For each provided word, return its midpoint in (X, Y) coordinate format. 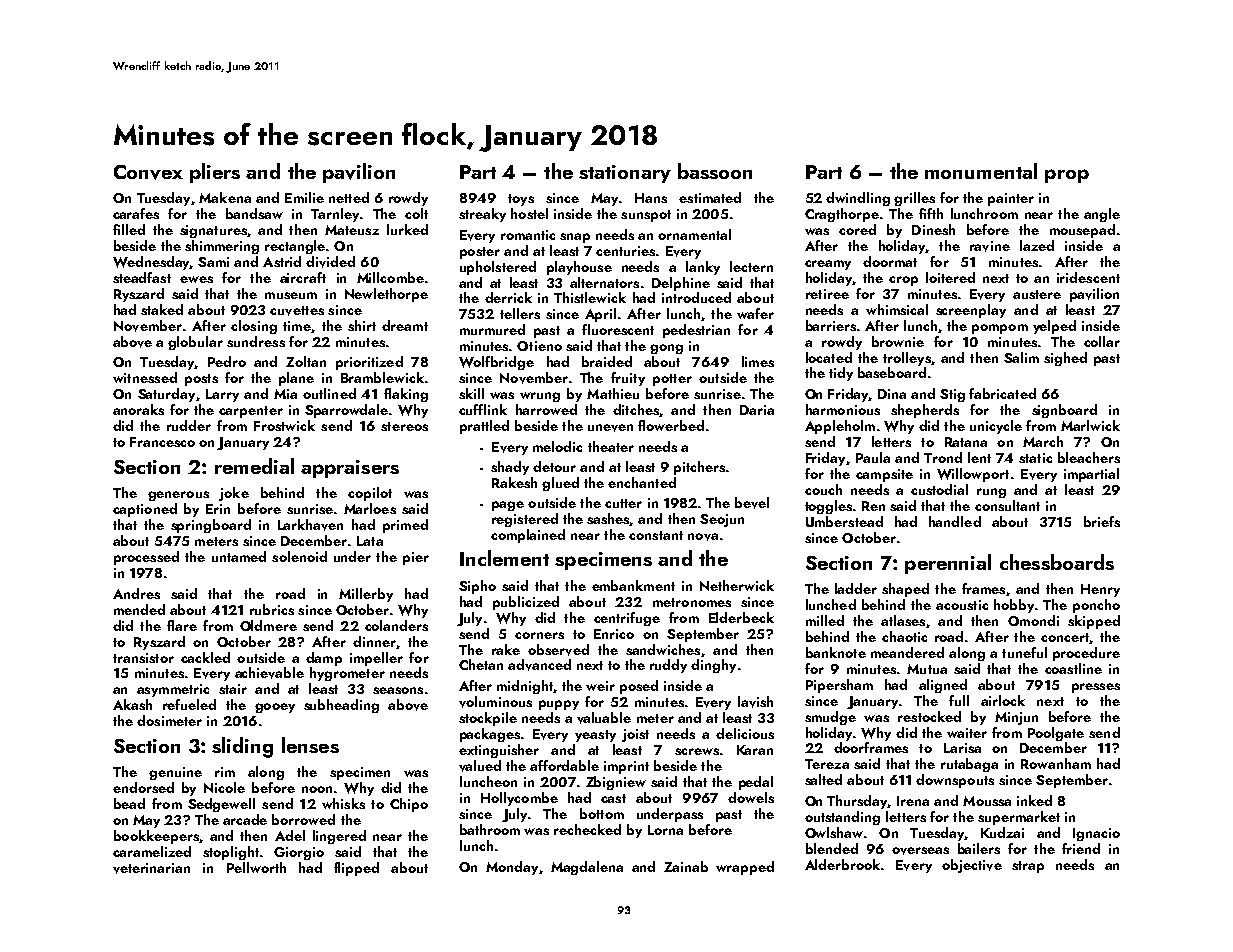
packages (490, 735)
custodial (939, 489)
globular (195, 343)
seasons (398, 690)
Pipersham (839, 686)
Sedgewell (221, 805)
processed (146, 558)
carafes (136, 213)
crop (903, 281)
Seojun (722, 520)
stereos (404, 426)
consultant (1007, 505)
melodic (557, 446)
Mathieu (613, 393)
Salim (1021, 357)
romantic (528, 235)
